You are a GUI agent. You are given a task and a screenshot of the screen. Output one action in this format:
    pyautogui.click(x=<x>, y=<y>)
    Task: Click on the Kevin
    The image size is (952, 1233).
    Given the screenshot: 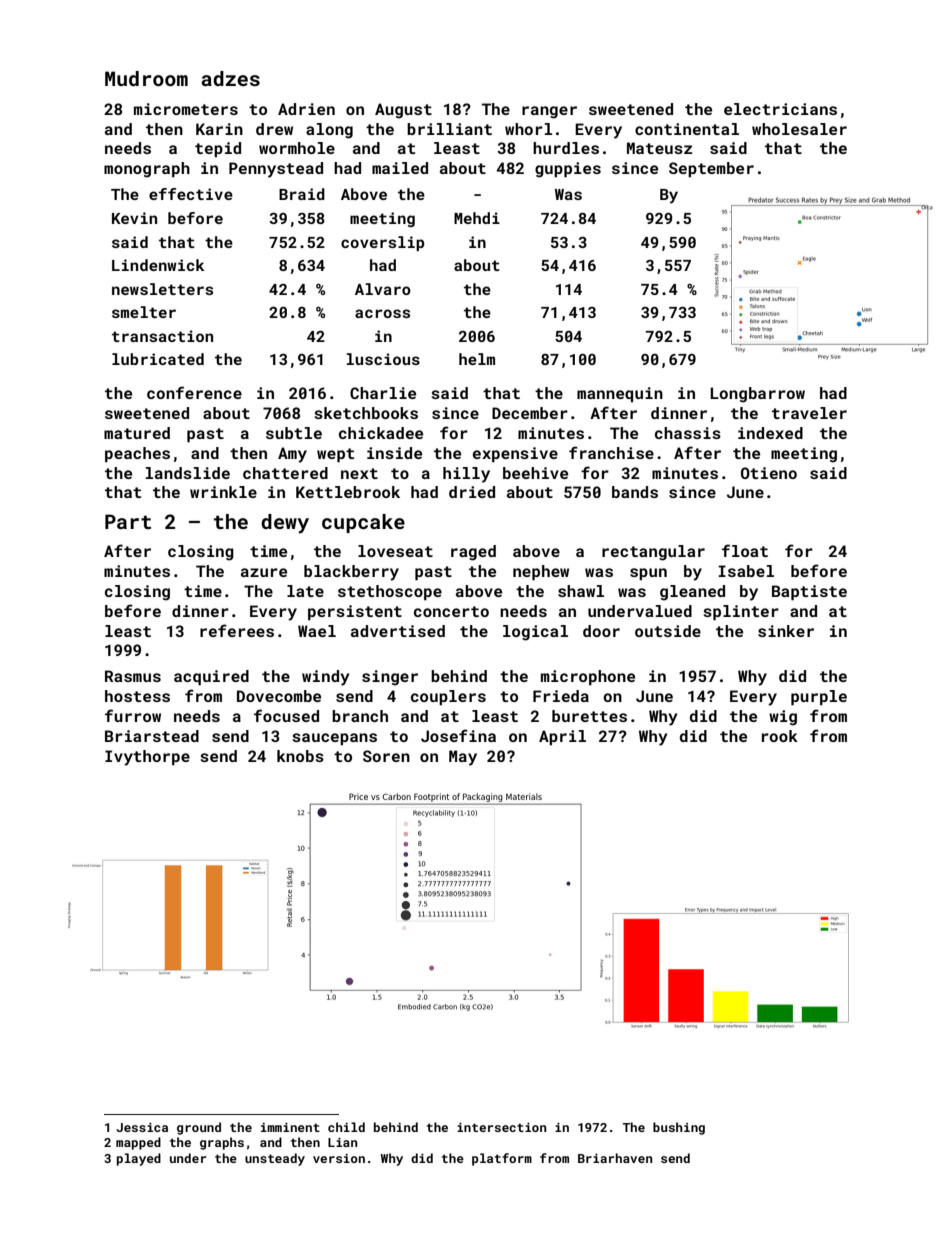 What is the action you would take?
    pyautogui.click(x=134, y=218)
